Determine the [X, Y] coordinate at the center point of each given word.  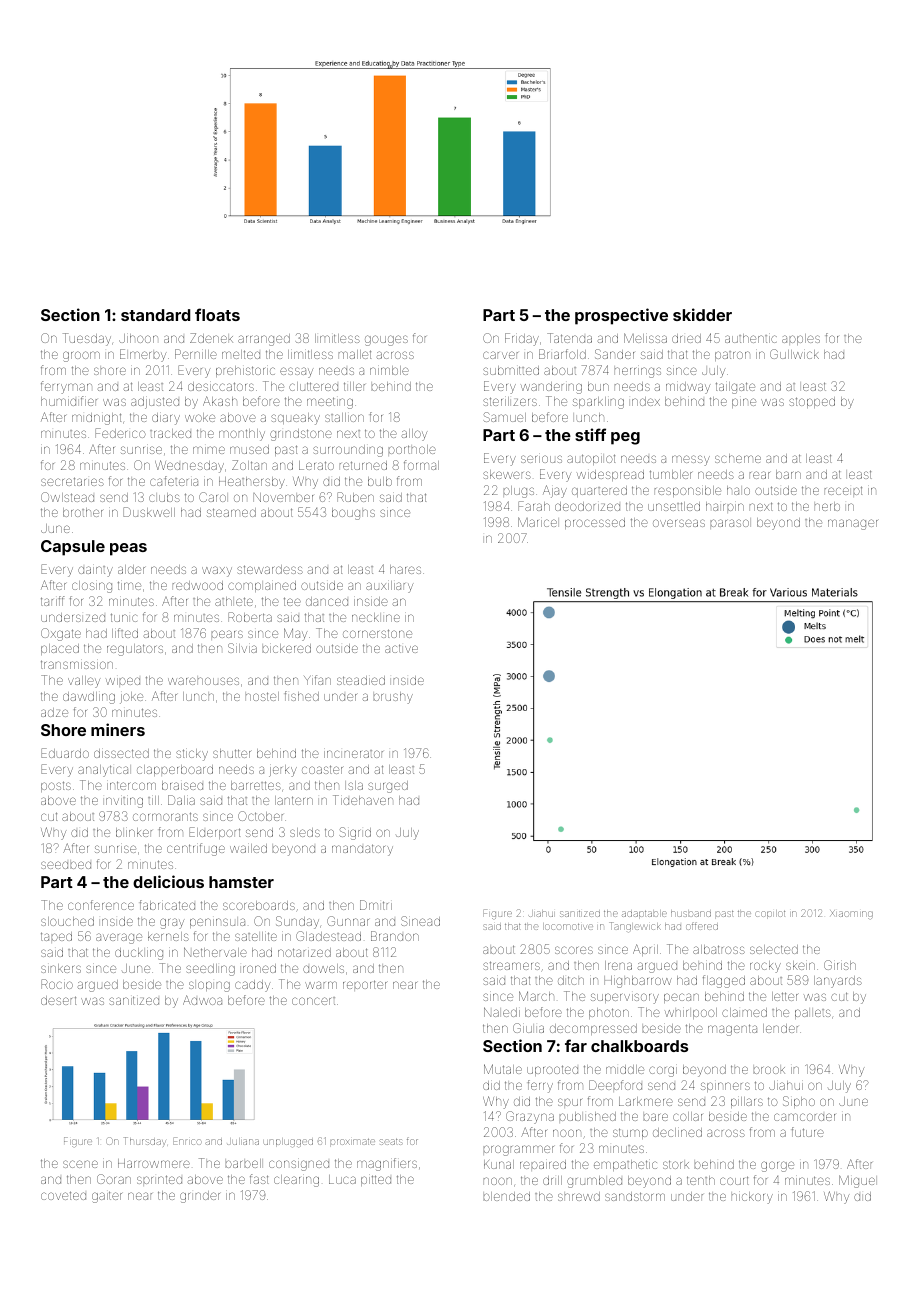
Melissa [645, 338]
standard [155, 315]
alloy [414, 435]
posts [56, 786]
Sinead [420, 921]
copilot [770, 914]
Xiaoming [851, 914]
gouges [386, 340]
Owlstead [67, 497]
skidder [702, 314]
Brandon [395, 936]
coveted [63, 1195]
